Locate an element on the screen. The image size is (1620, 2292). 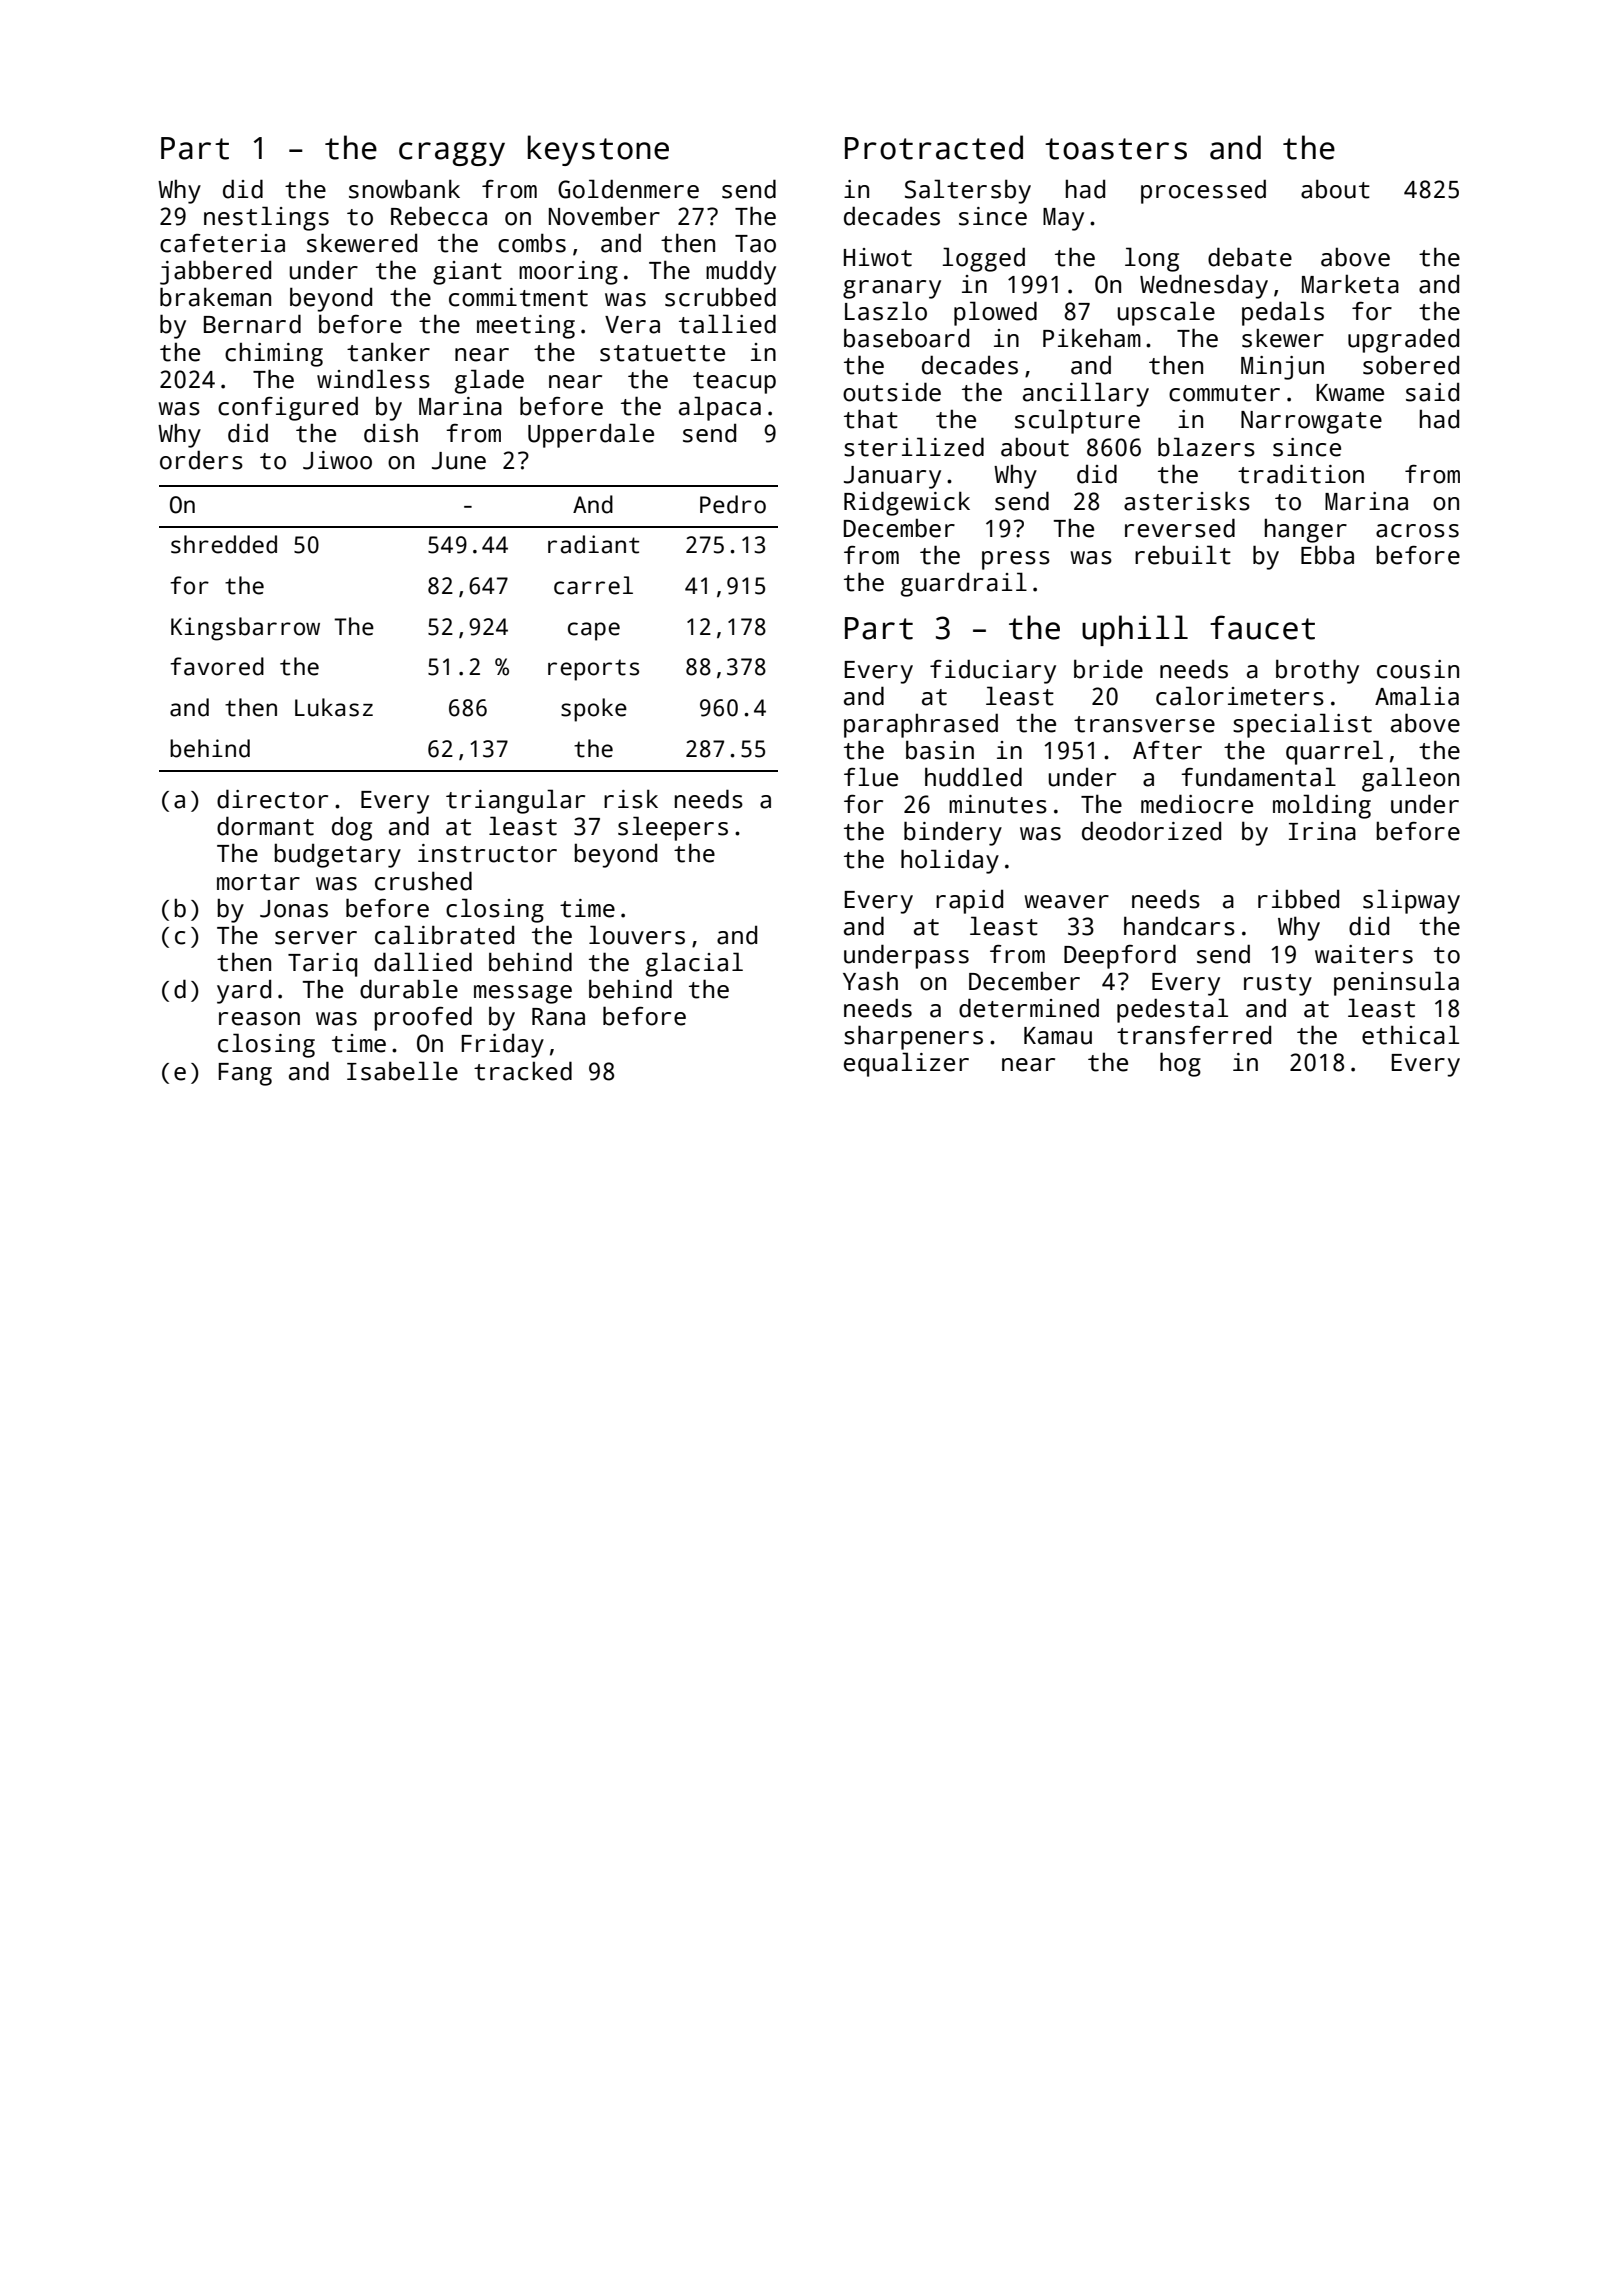
outside is located at coordinates (892, 392).
